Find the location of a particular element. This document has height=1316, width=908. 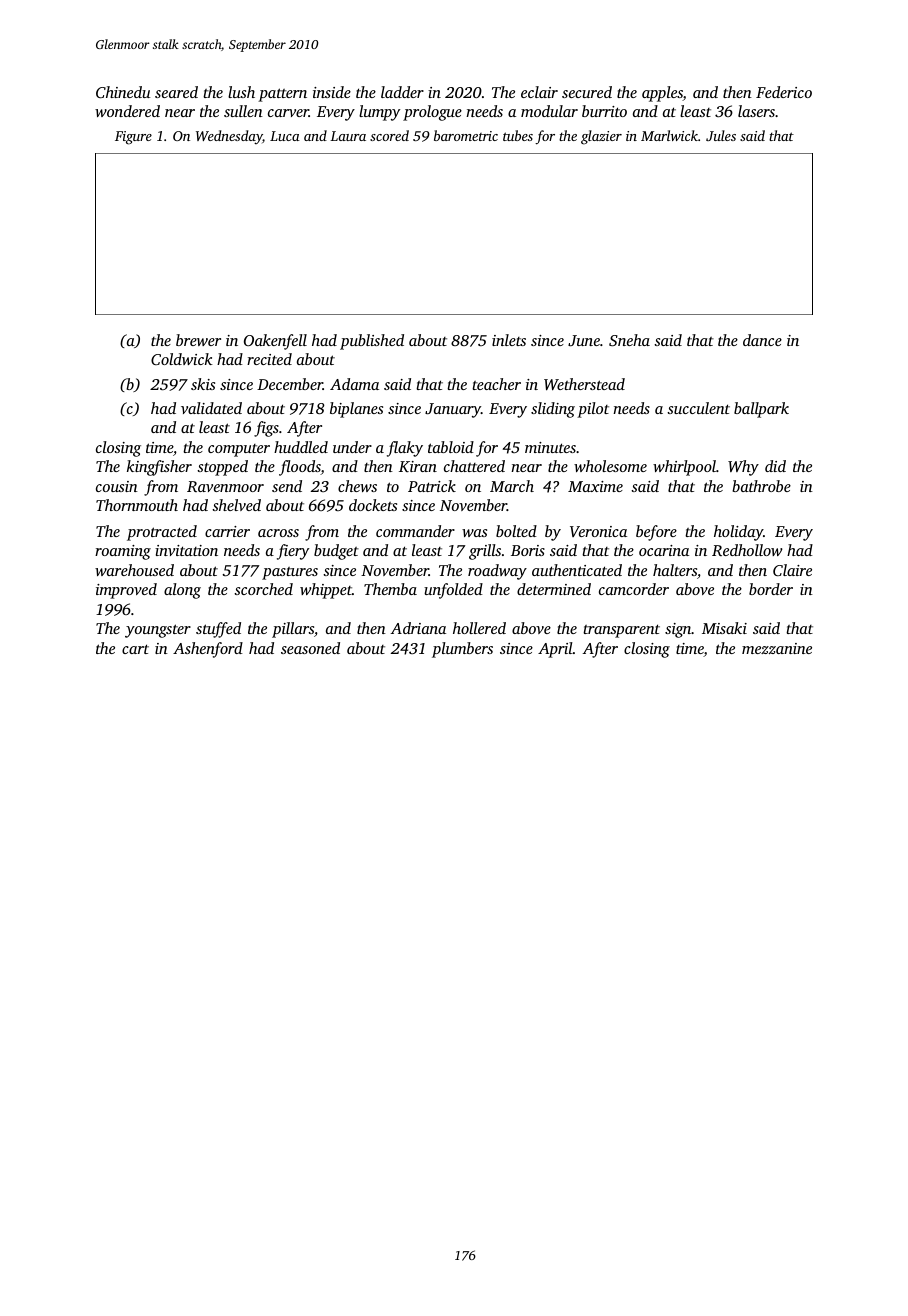

ballpark is located at coordinates (761, 410).
